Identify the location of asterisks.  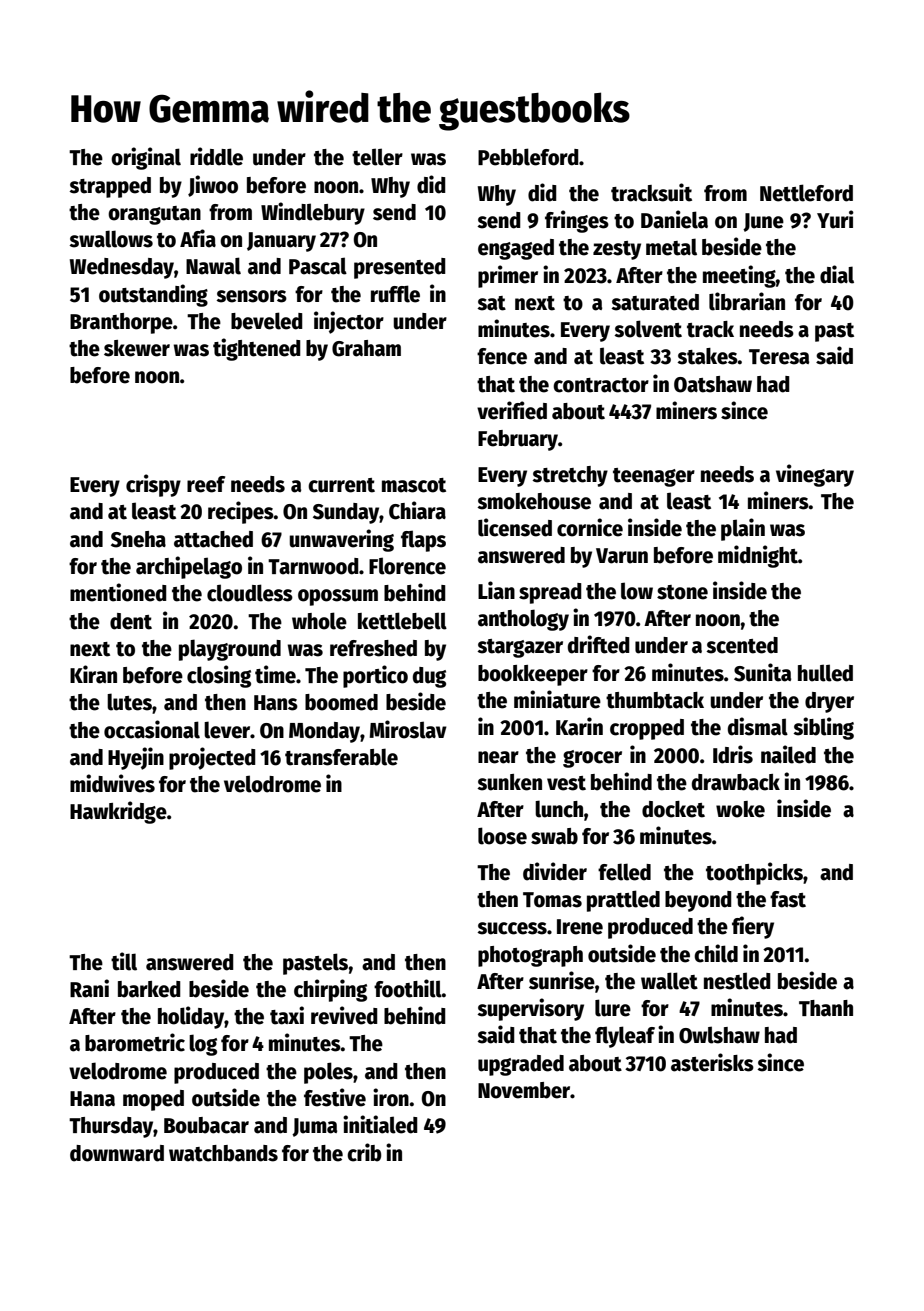
(712, 1062).
